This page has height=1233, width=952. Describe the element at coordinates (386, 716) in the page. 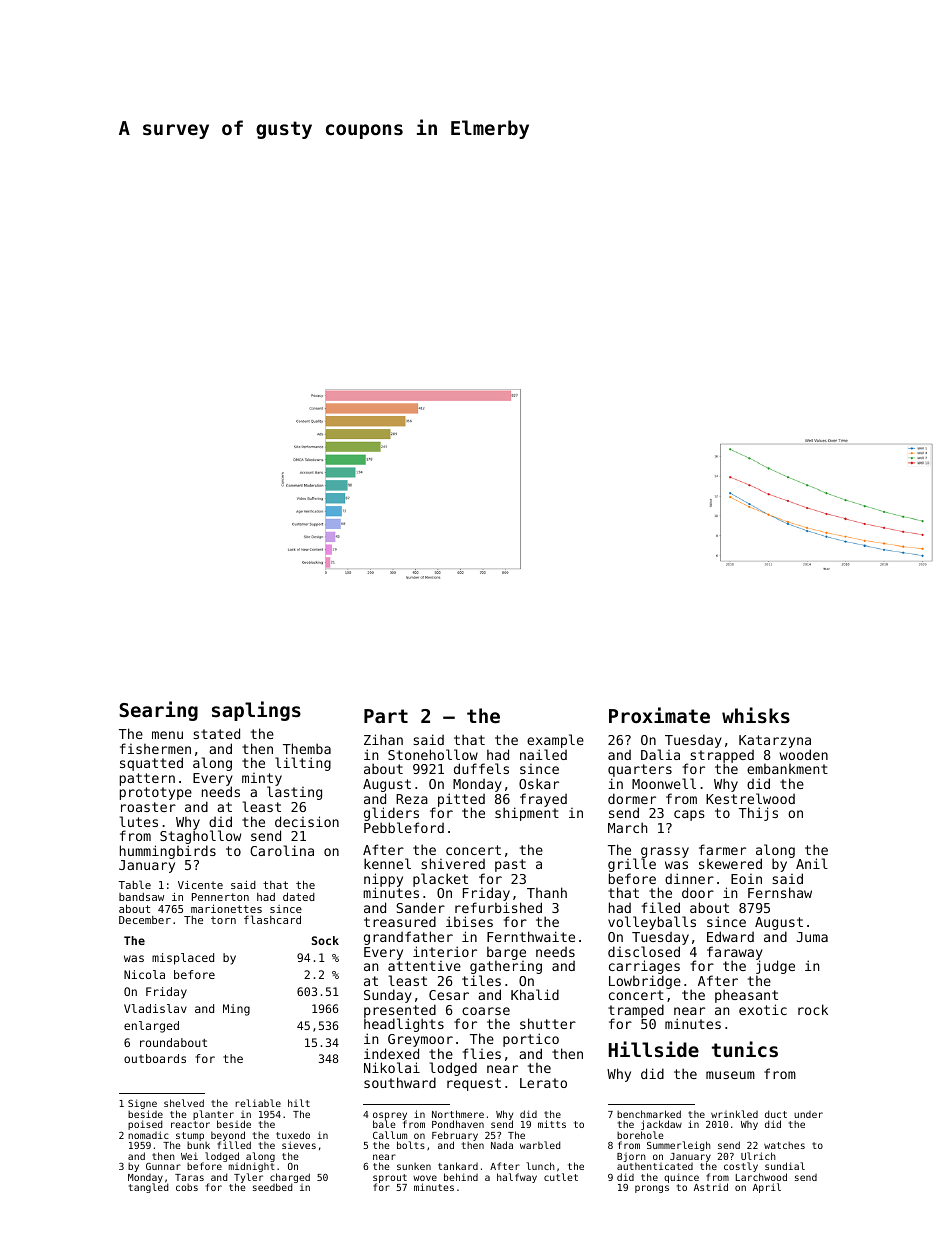

I see `Part` at that location.
